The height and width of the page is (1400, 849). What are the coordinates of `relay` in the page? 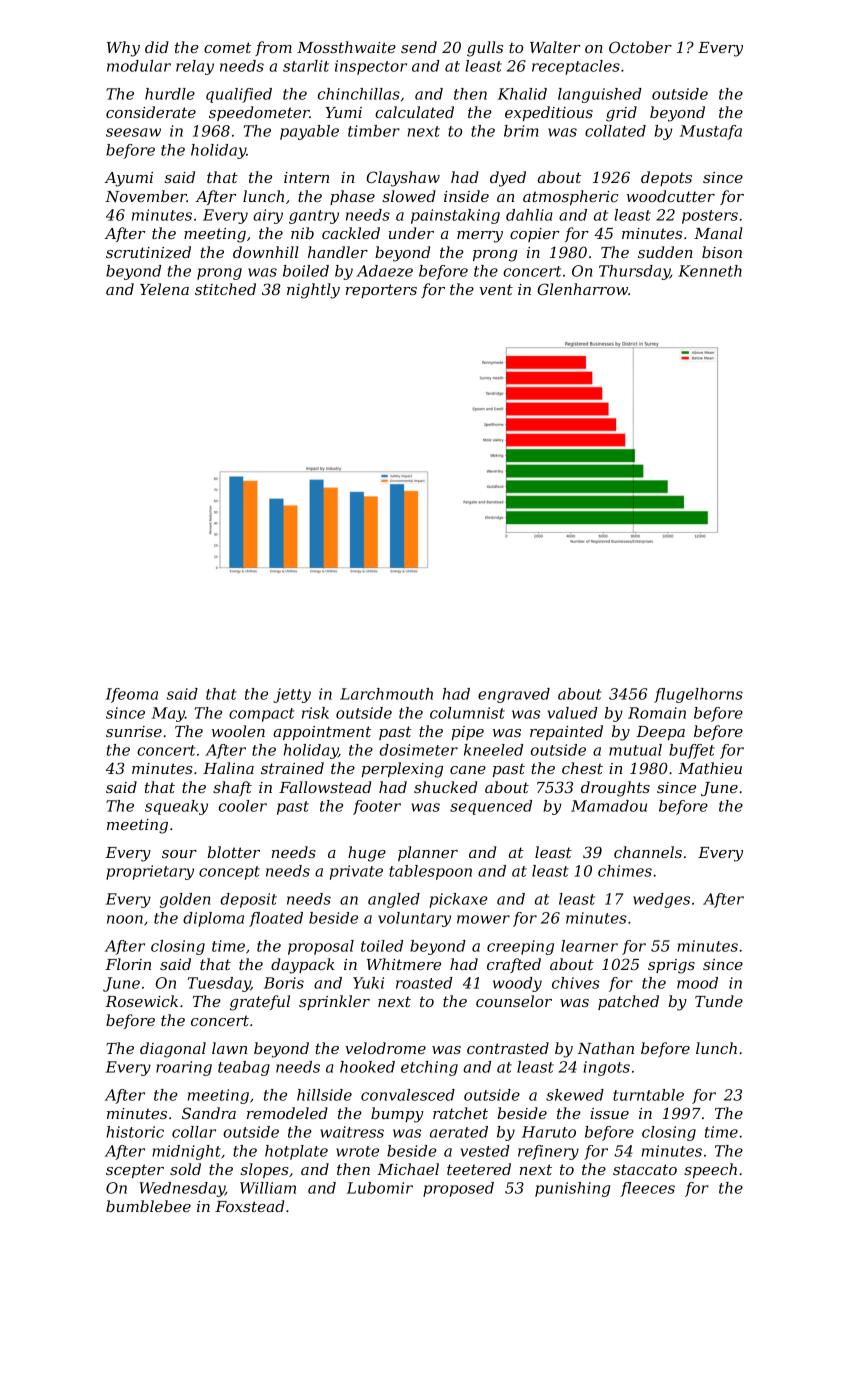 It's located at (195, 67).
